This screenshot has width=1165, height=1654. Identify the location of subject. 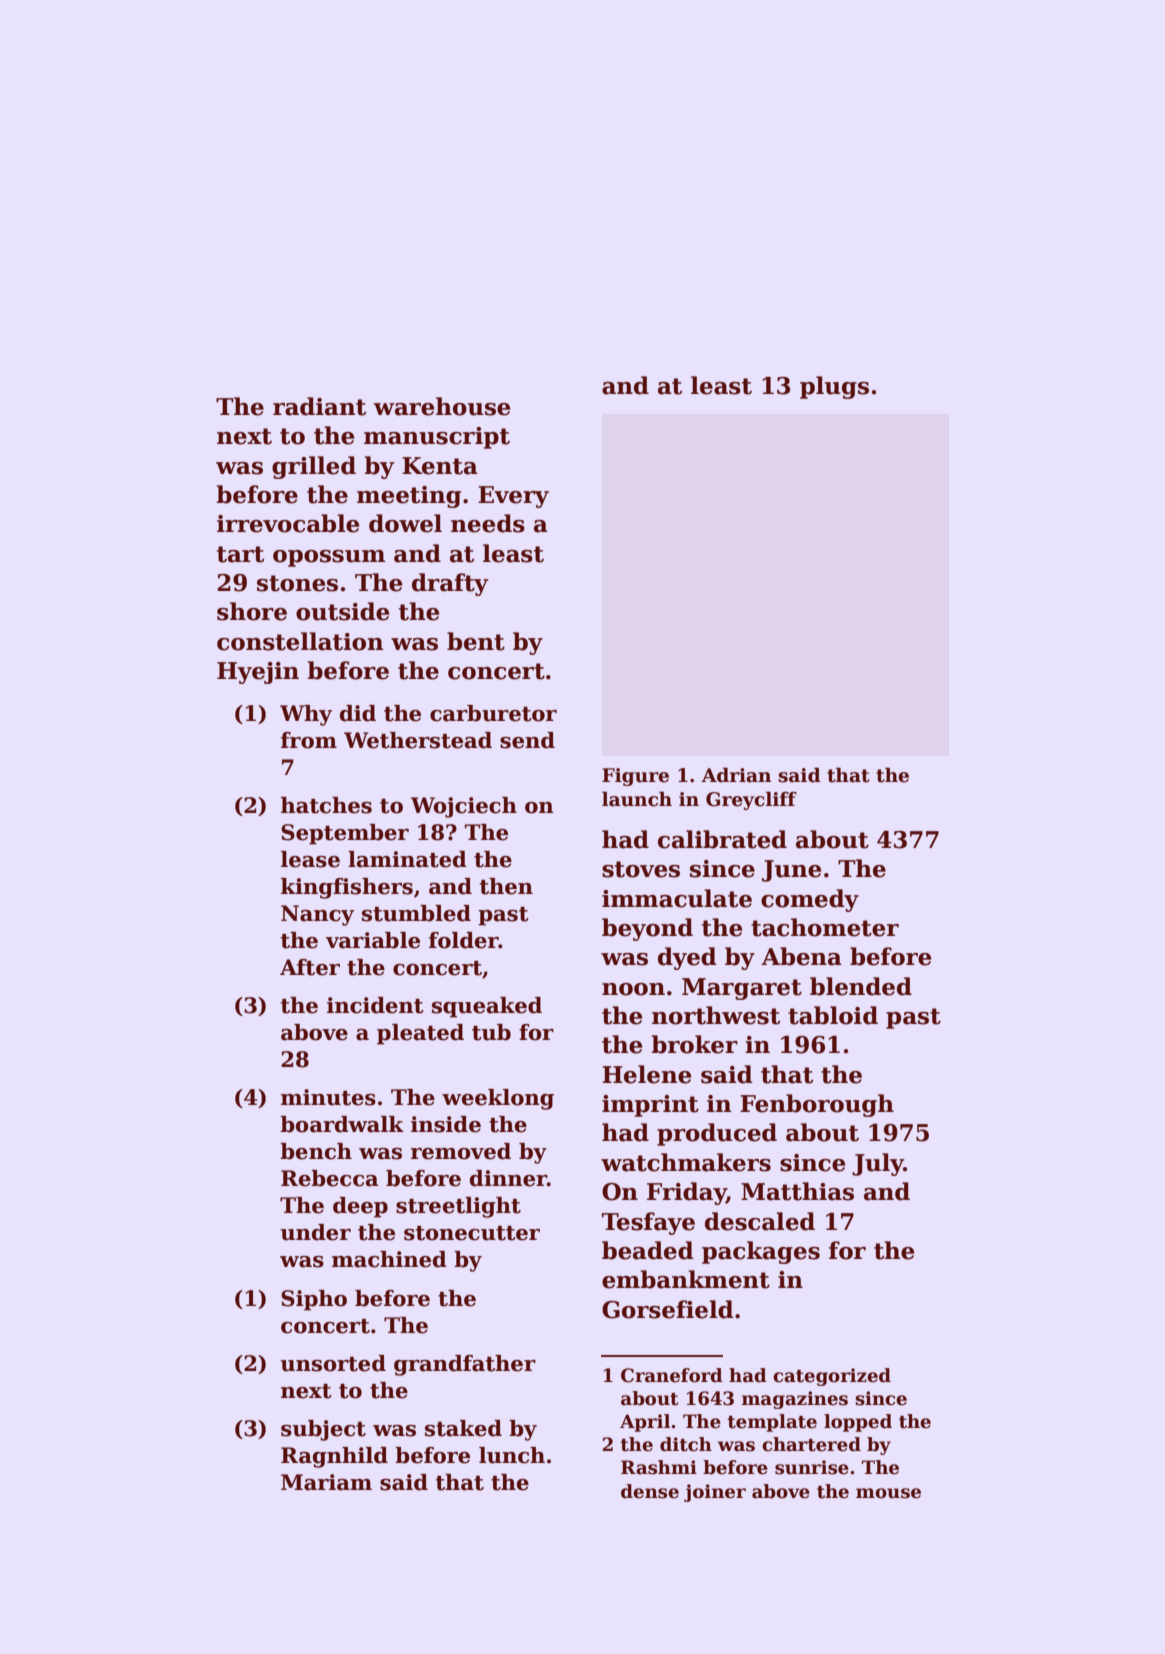
(323, 1430).
